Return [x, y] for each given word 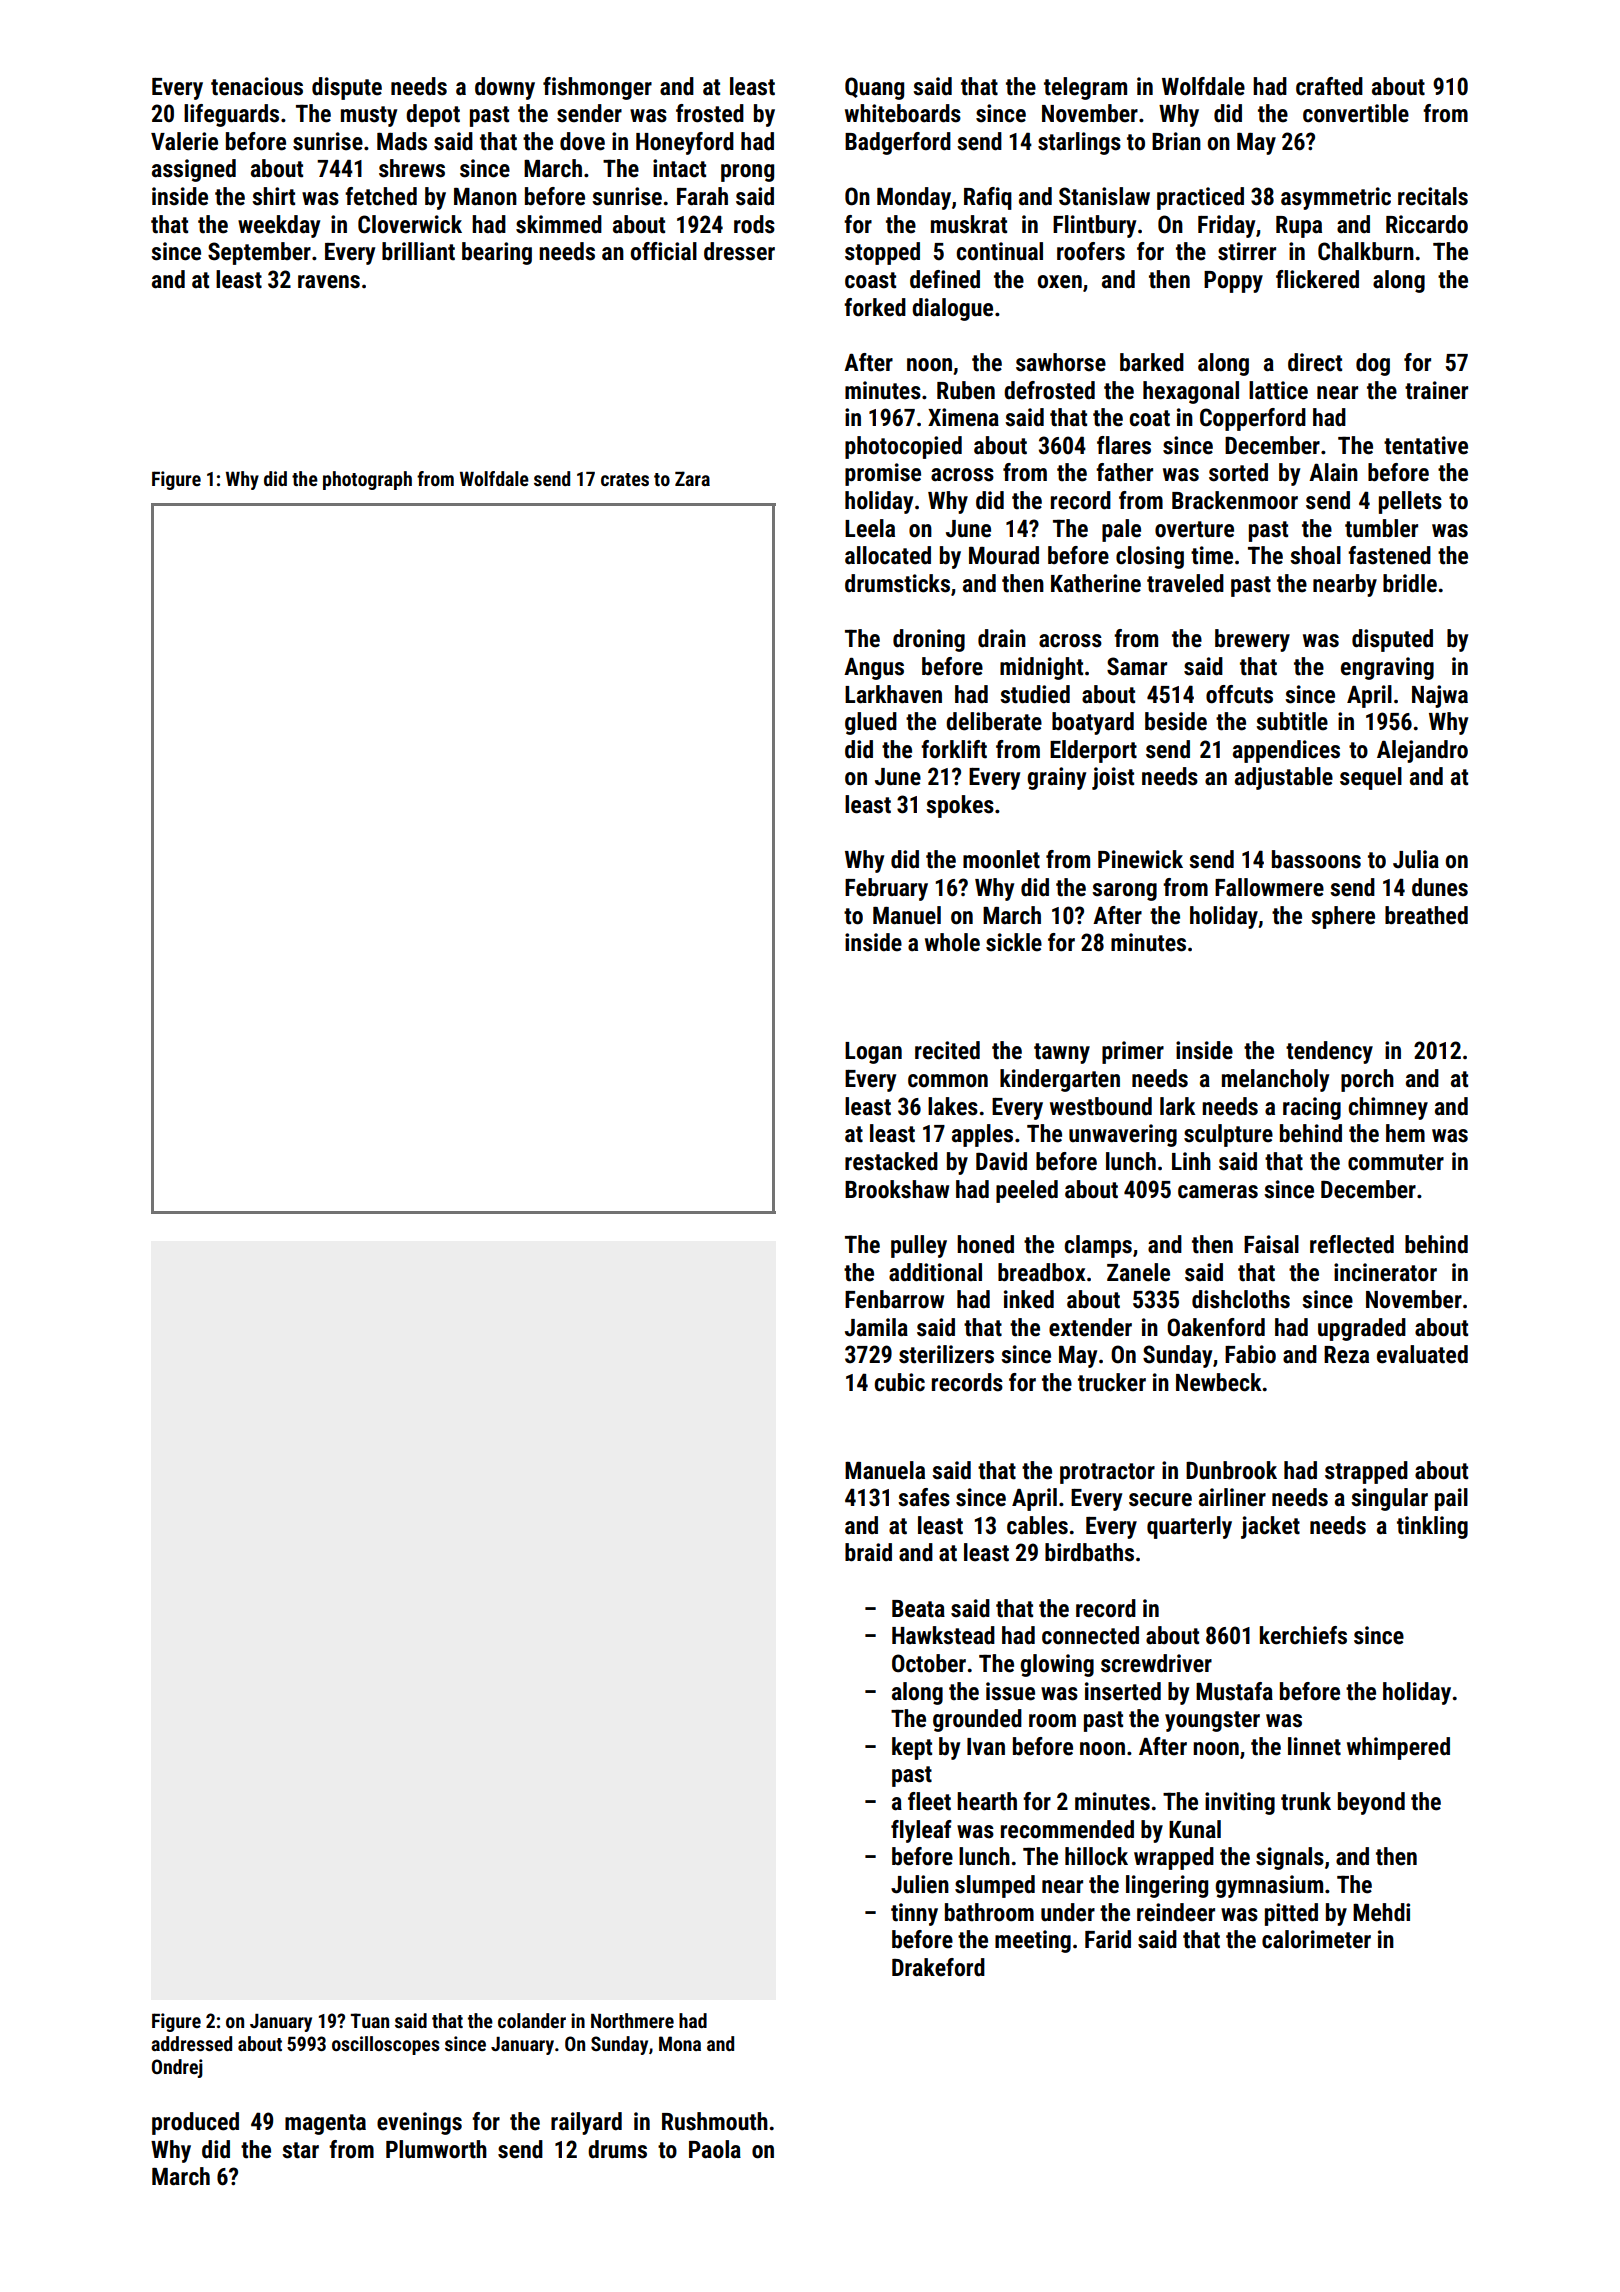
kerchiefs [1303, 1635]
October [929, 1663]
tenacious [257, 86]
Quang [874, 88]
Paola [715, 2149]
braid [868, 1552]
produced [195, 2123]
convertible [1356, 113]
